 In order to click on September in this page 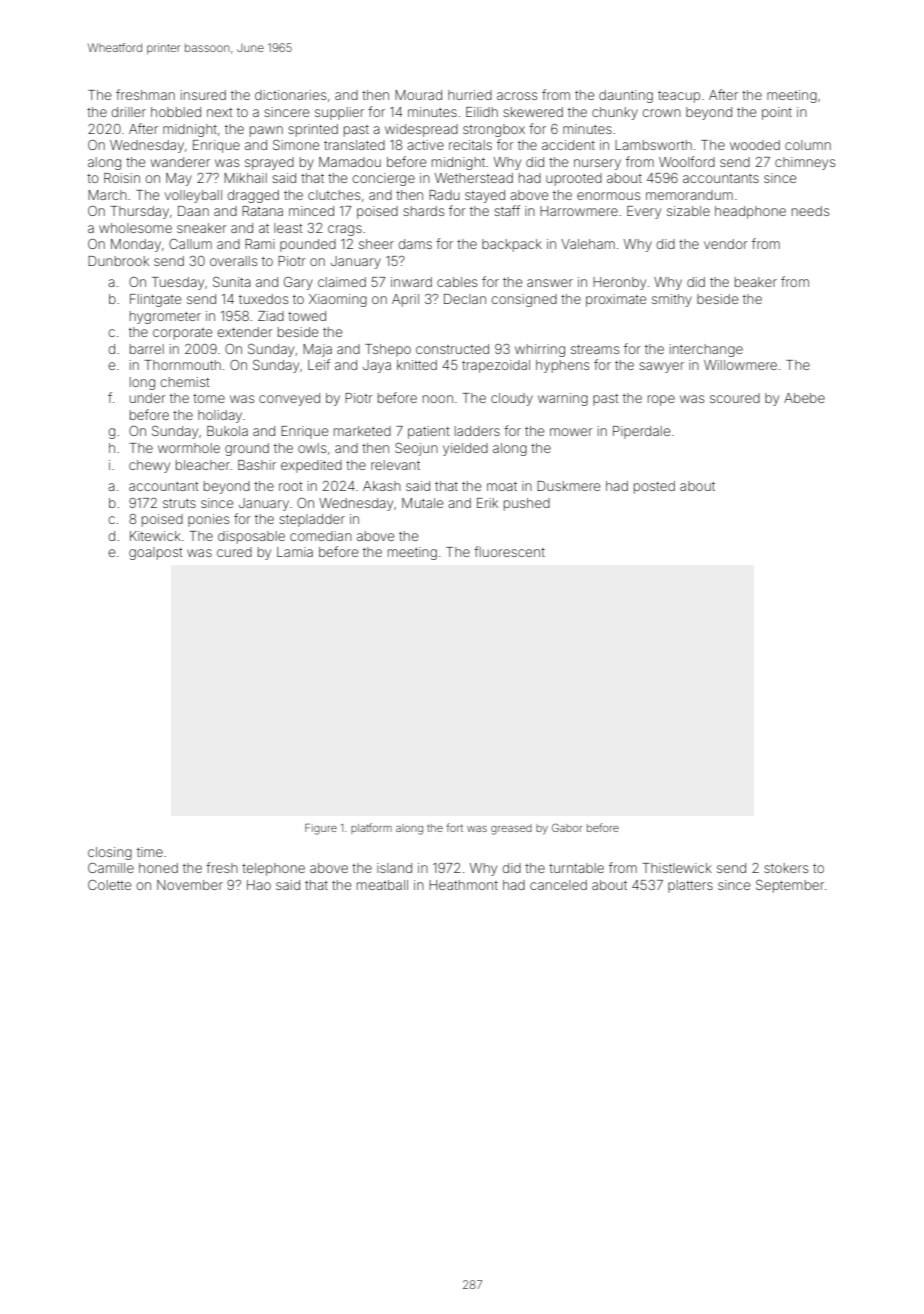, I will do `click(790, 886)`.
